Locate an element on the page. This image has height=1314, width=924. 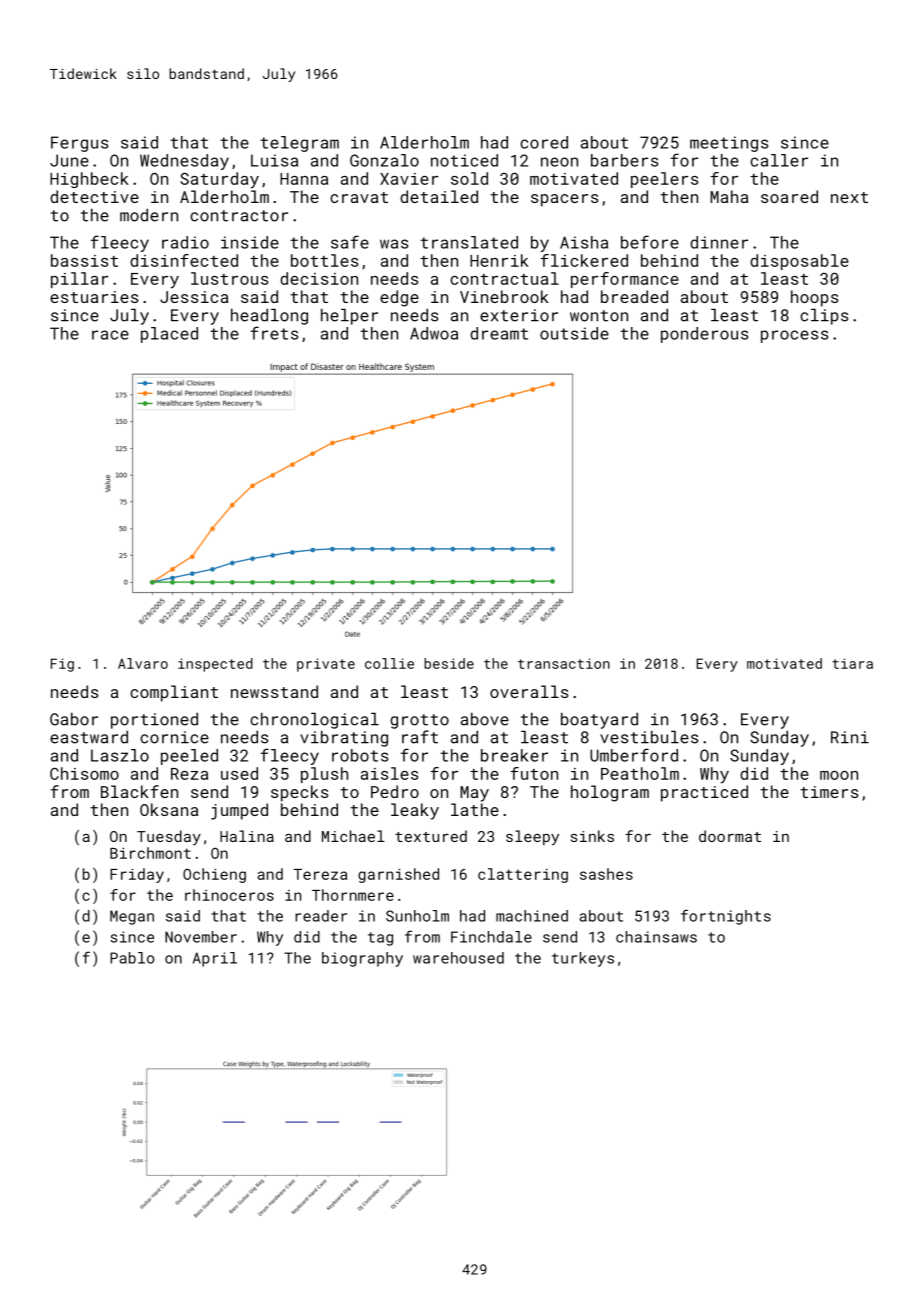
race is located at coordinates (110, 335).
